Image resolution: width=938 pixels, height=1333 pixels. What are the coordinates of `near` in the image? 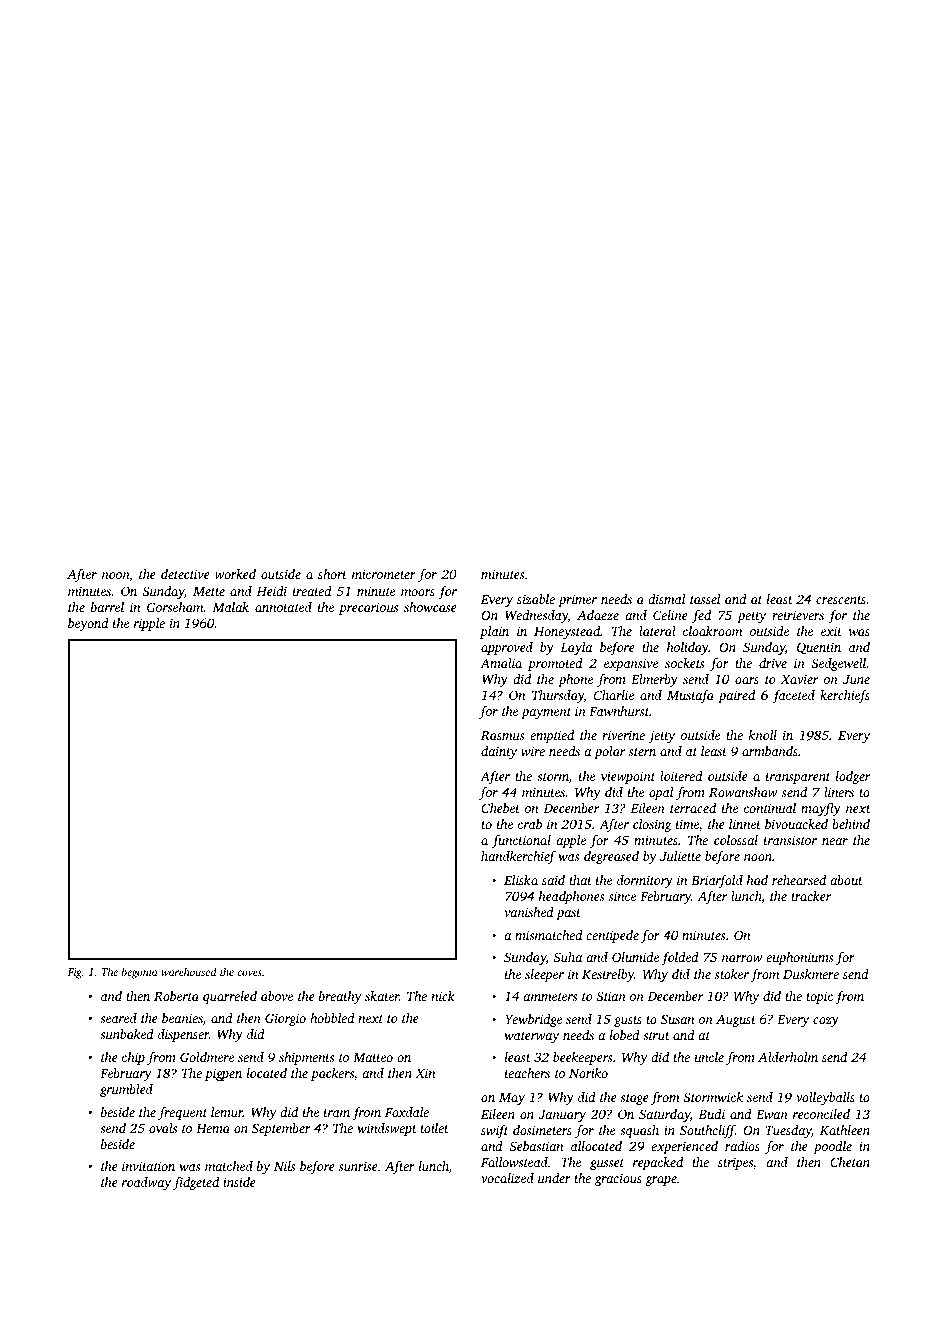 It's located at (835, 841).
